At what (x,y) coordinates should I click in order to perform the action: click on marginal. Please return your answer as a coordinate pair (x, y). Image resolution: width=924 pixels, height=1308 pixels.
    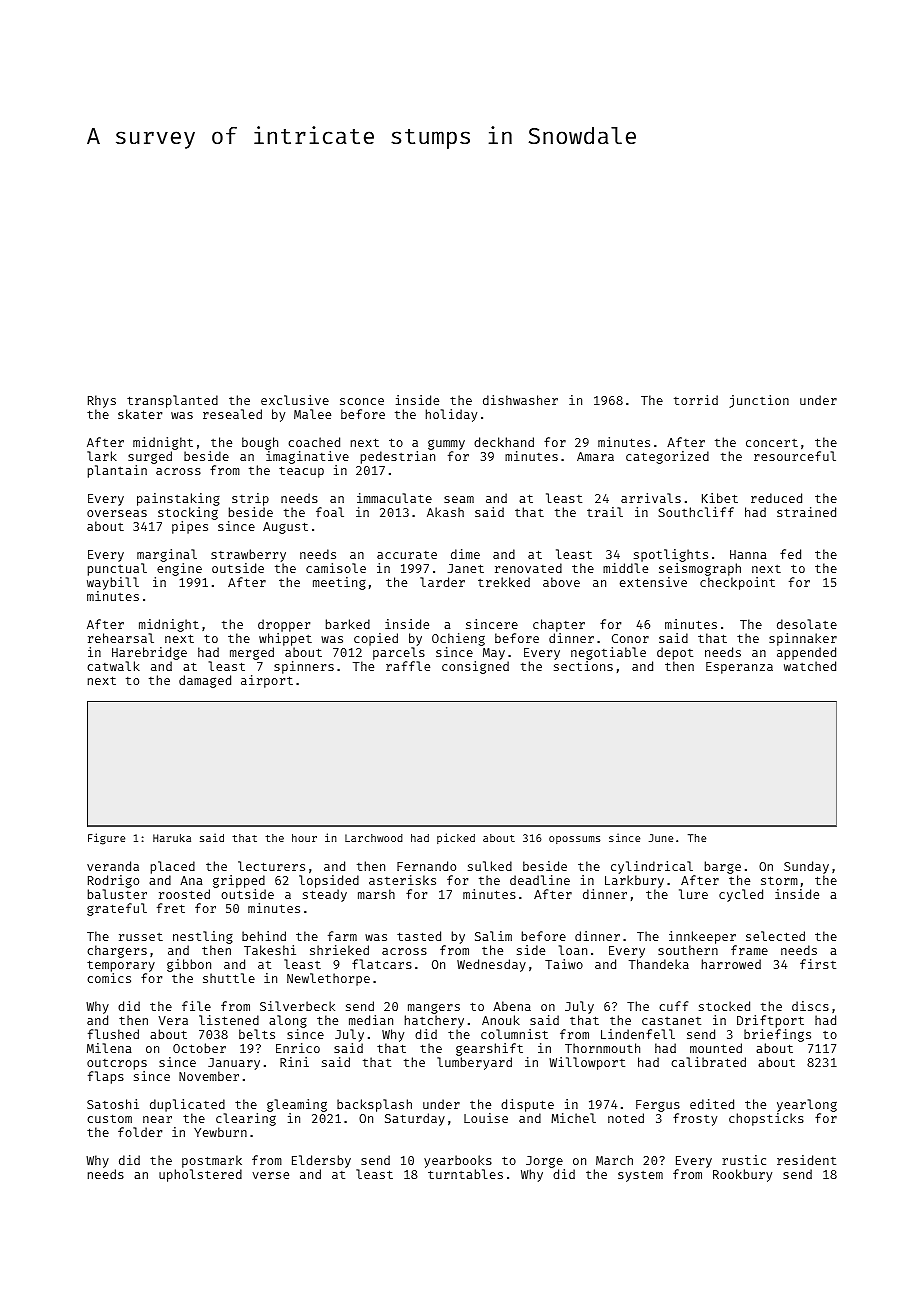
    Looking at the image, I should click on (167, 555).
